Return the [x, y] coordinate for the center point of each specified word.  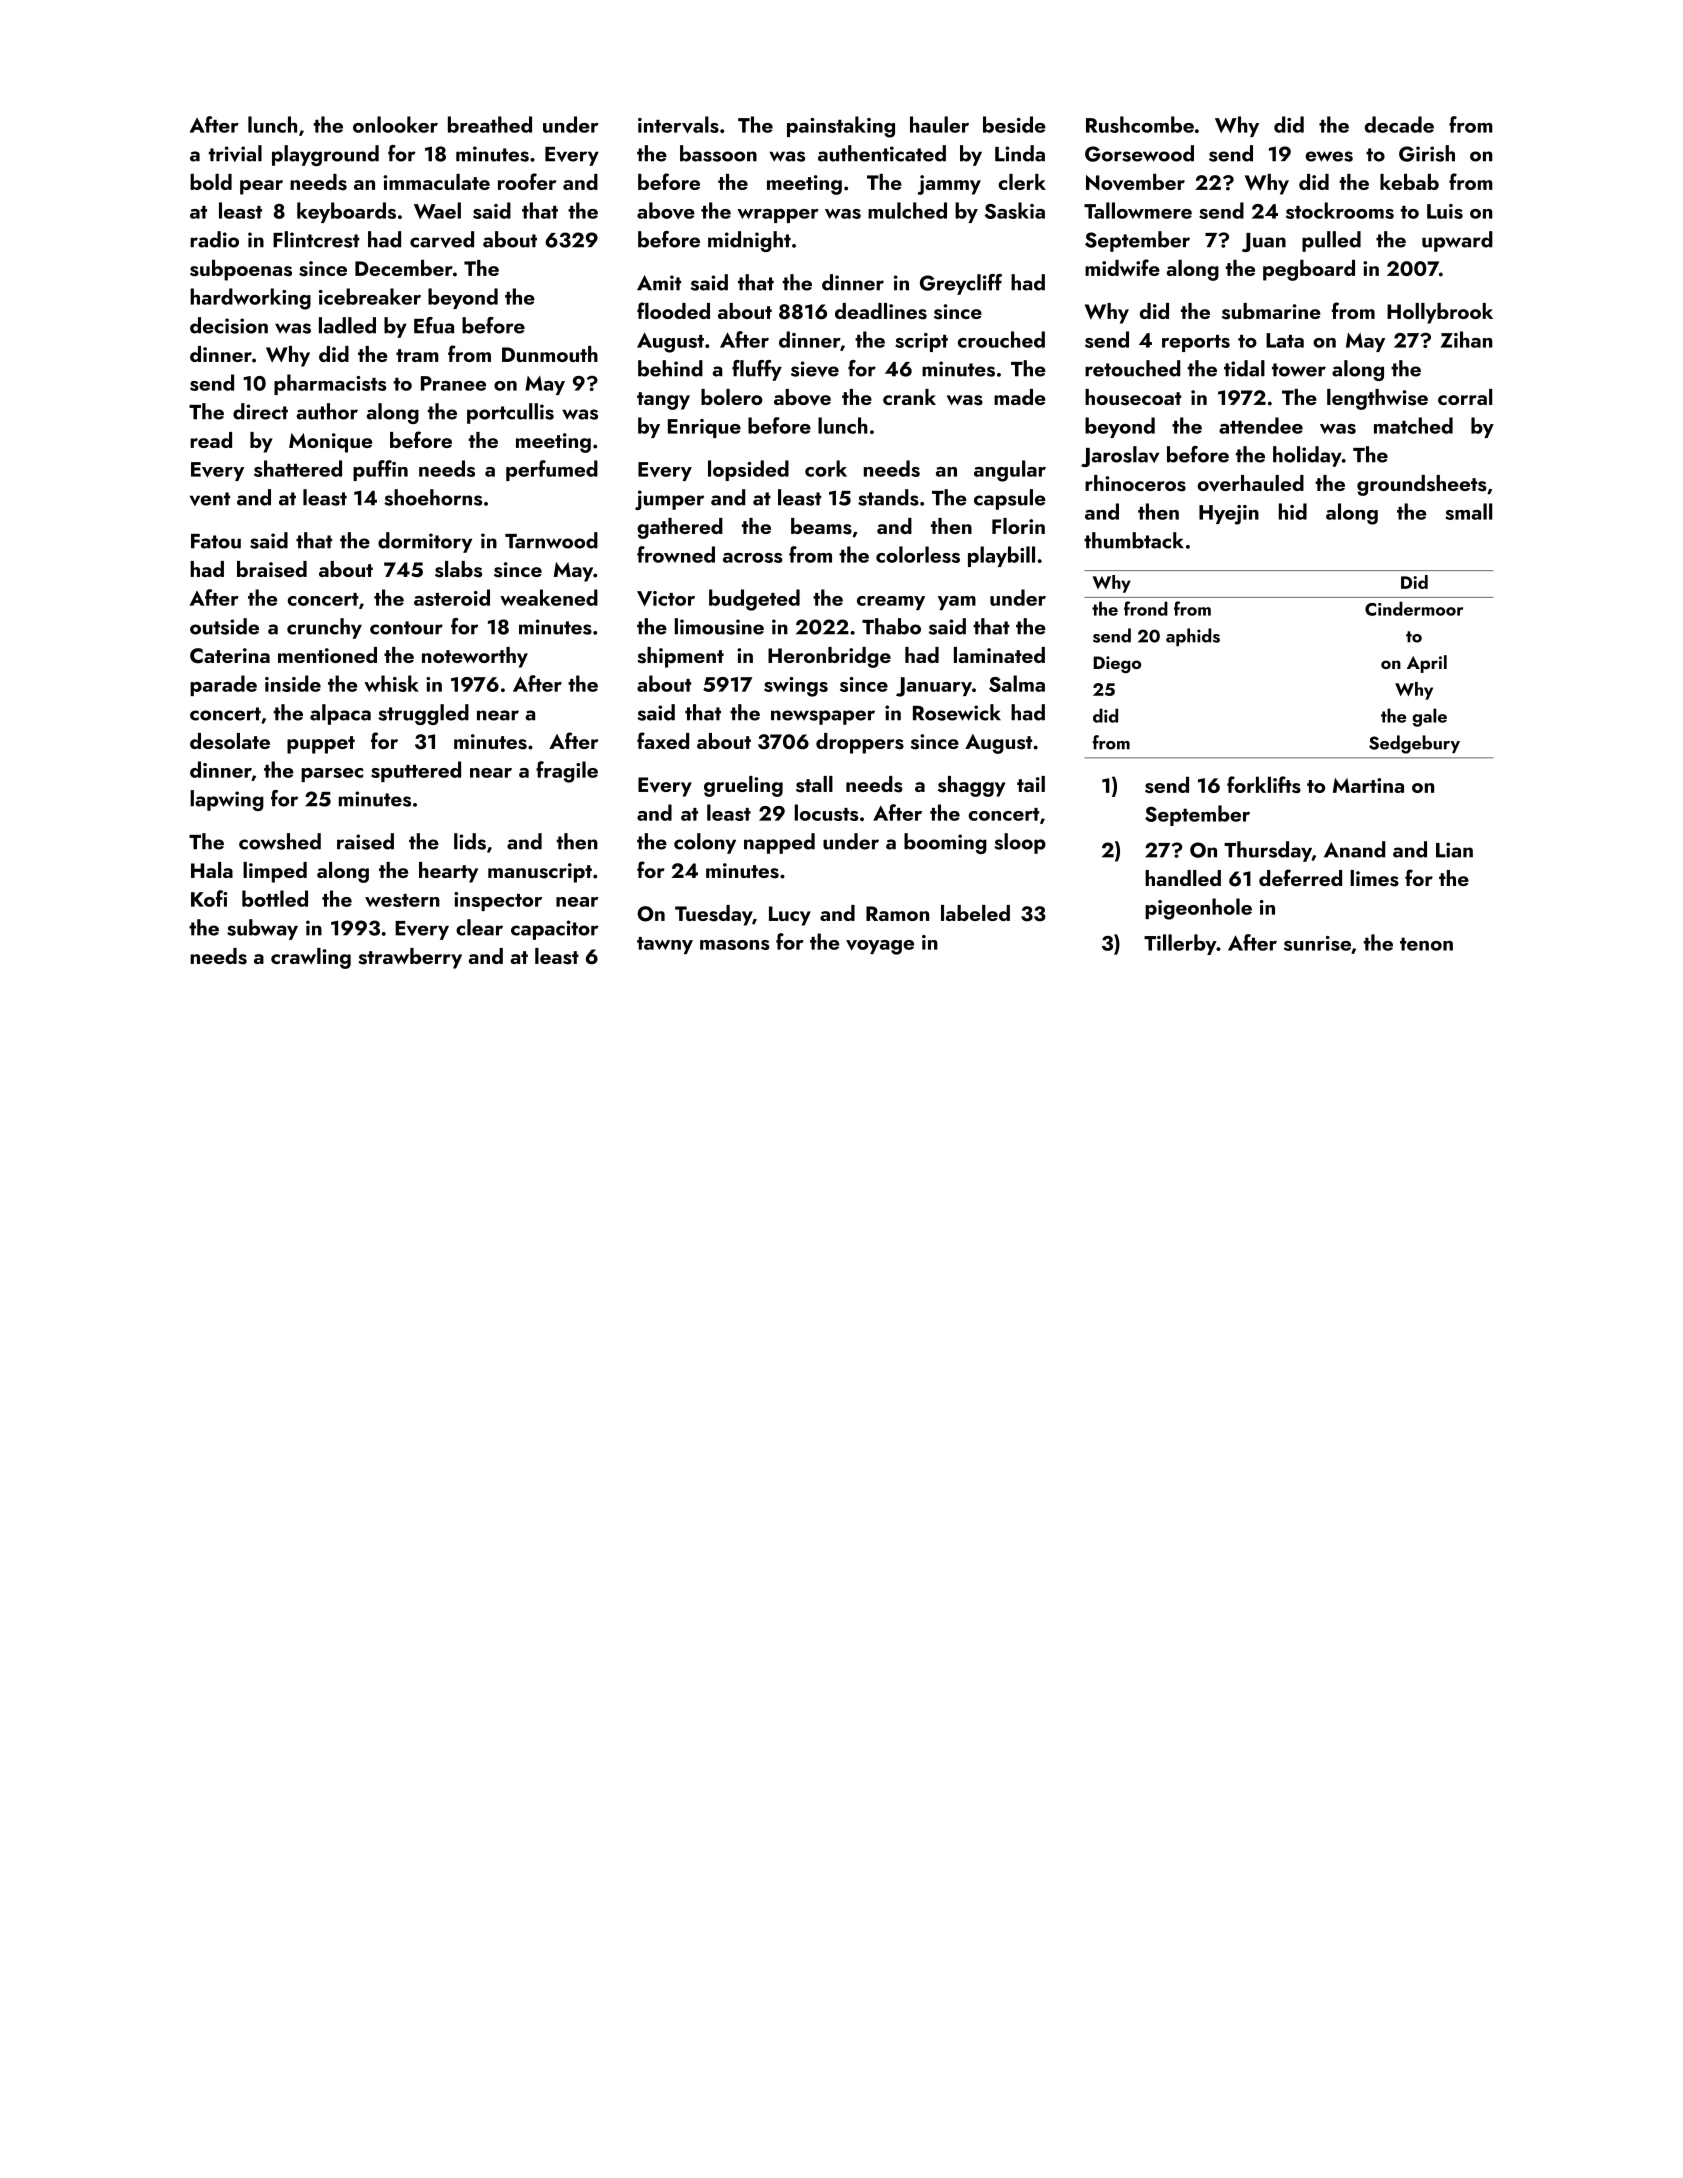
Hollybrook [1440, 313]
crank [909, 397]
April [1427, 664]
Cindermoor [1414, 608]
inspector [498, 901]
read [211, 440]
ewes [1329, 156]
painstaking [841, 127]
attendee [1261, 425]
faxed [663, 740]
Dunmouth [550, 354]
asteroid [452, 597]
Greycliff [961, 284]
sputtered [416, 771]
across [753, 558]
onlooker [395, 124]
